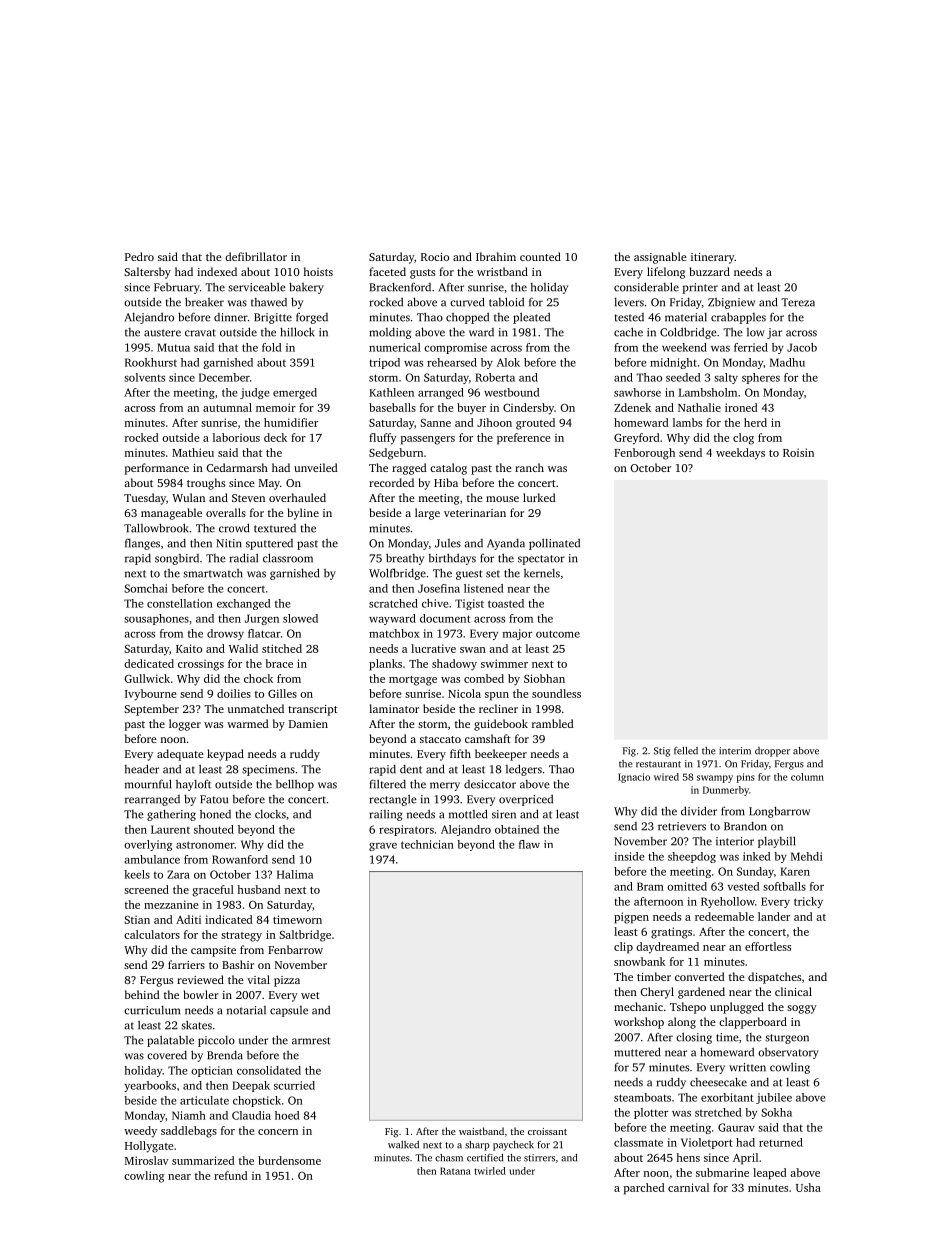 The width and height of the document is (952, 1233). Describe the element at coordinates (435, 257) in the document. I see `Rocio` at that location.
